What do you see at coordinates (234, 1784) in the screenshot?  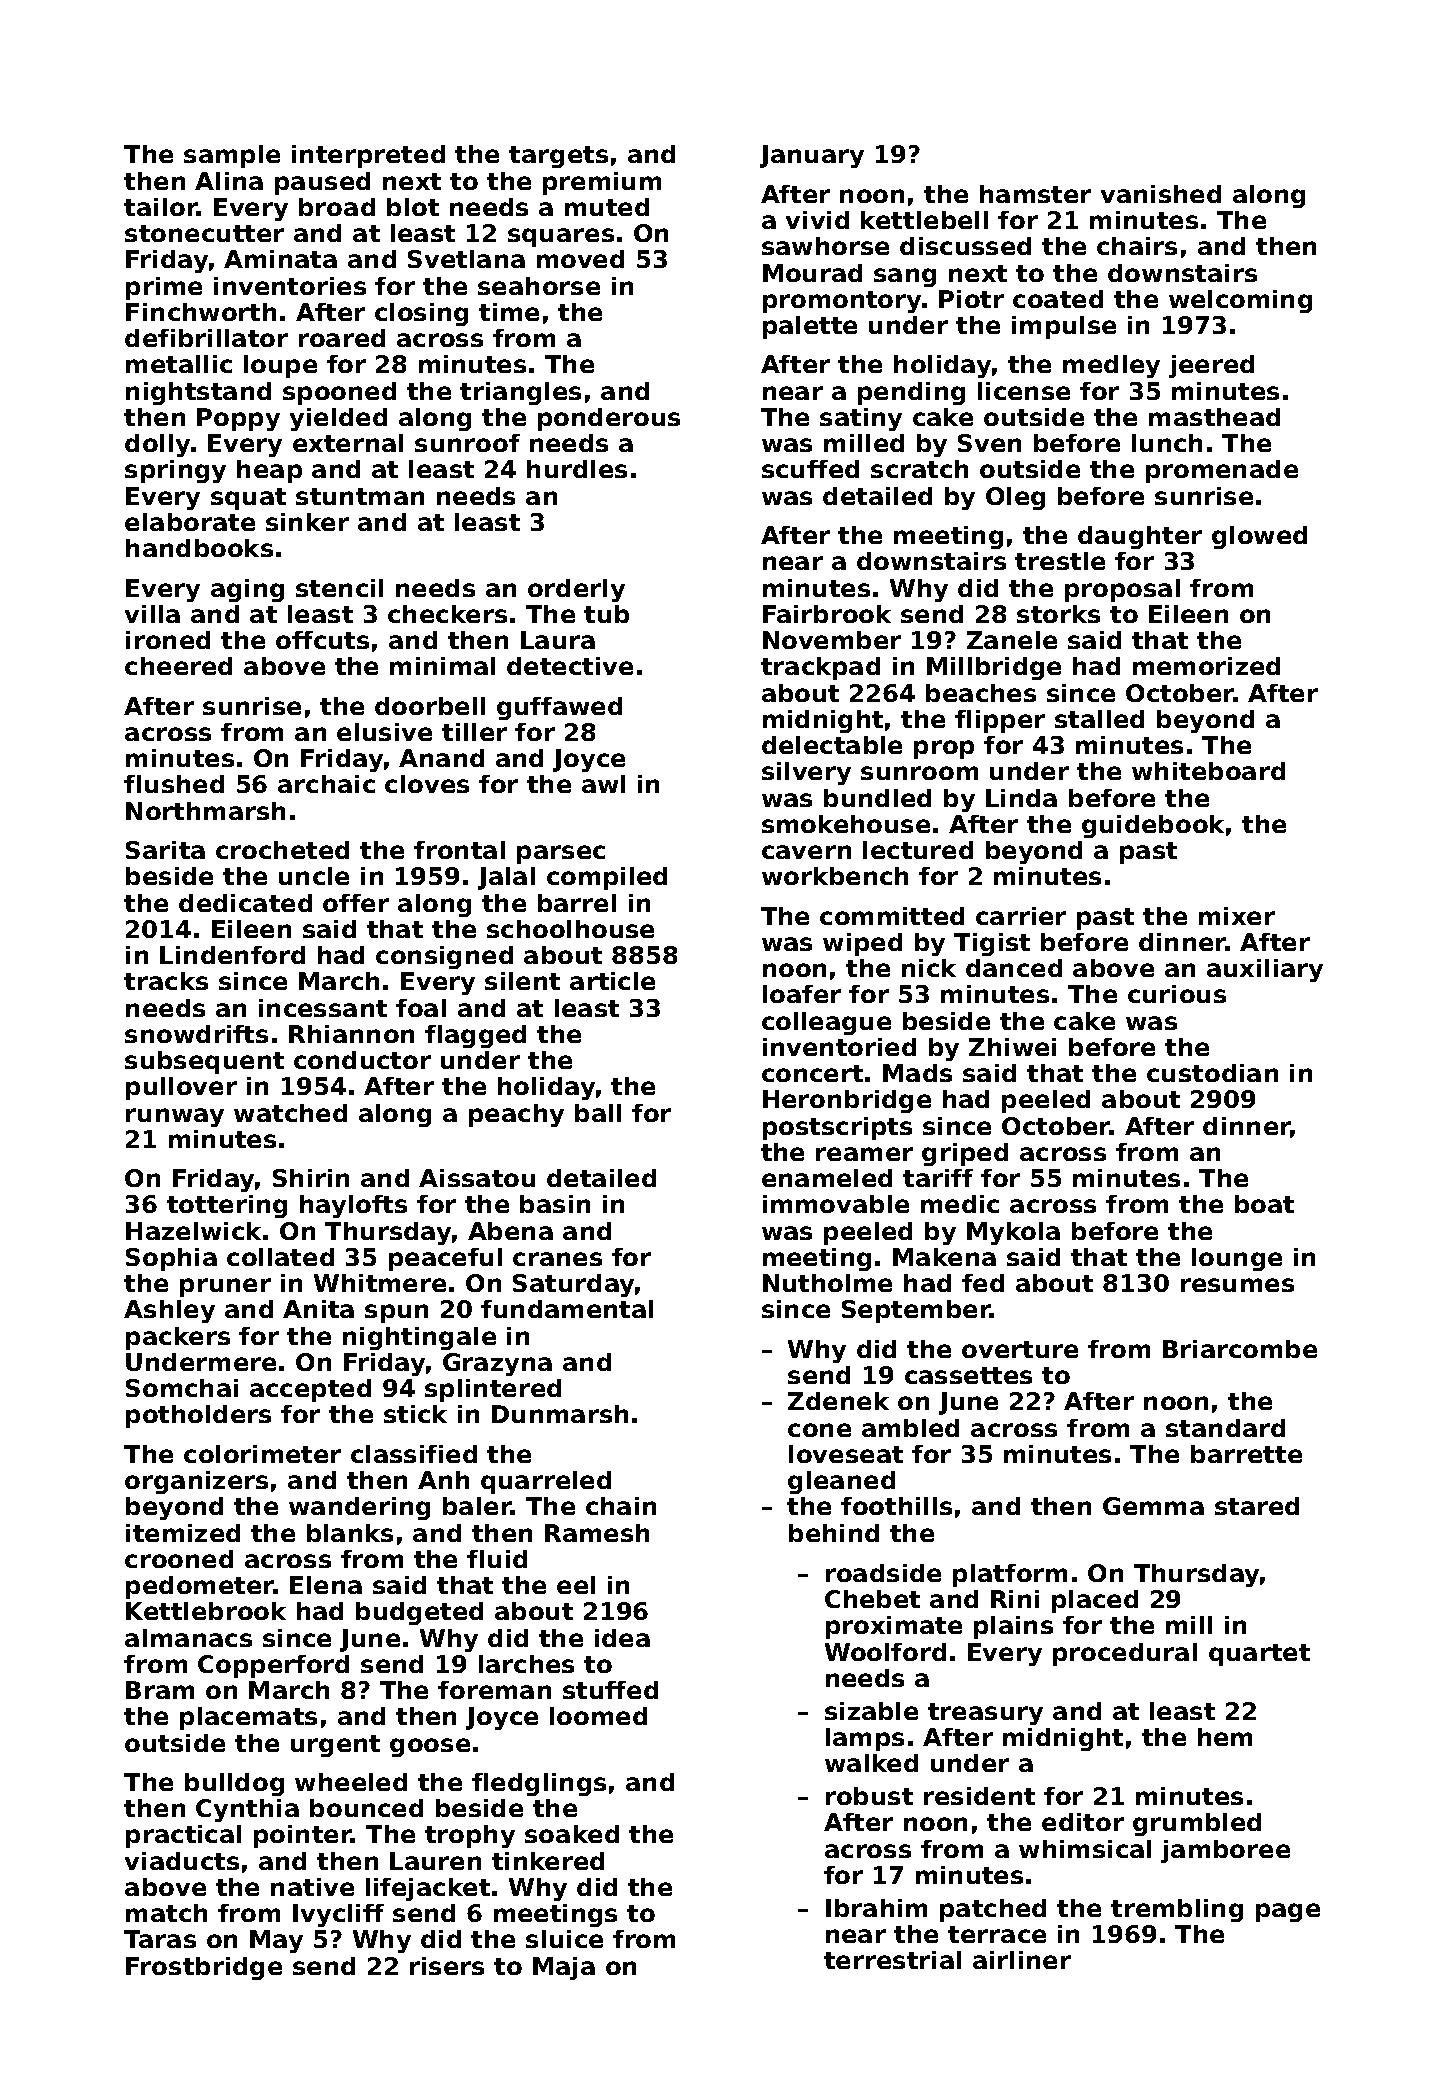 I see `bulldog` at bounding box center [234, 1784].
